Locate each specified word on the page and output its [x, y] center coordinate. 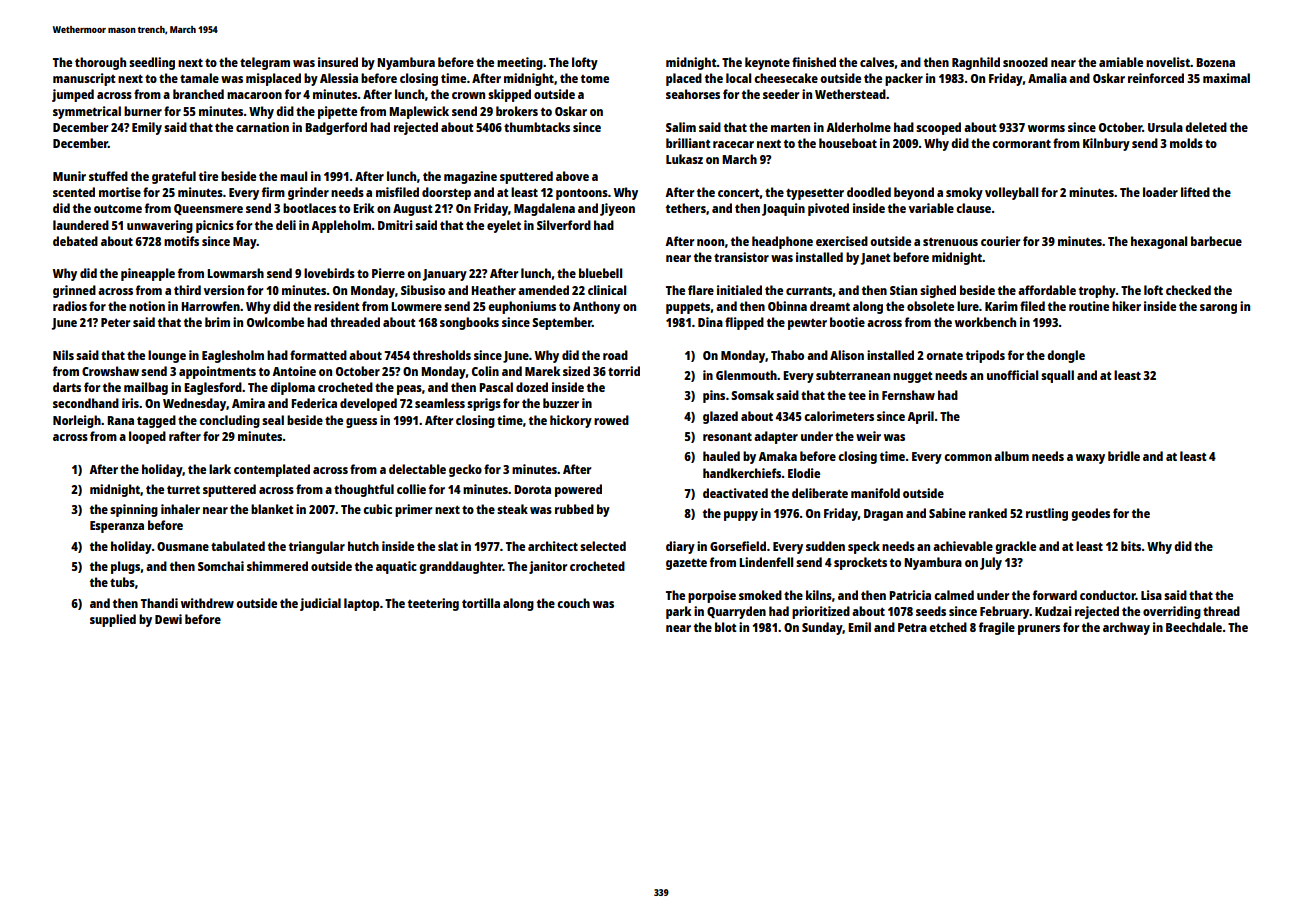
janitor [548, 567]
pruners [1039, 630]
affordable [1047, 290]
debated [75, 241]
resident [336, 306]
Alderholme [858, 127]
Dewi [168, 619]
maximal [1226, 78]
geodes [1090, 514]
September [562, 323]
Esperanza [117, 527]
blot [725, 627]
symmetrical [87, 112]
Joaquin [783, 209]
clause [973, 208]
